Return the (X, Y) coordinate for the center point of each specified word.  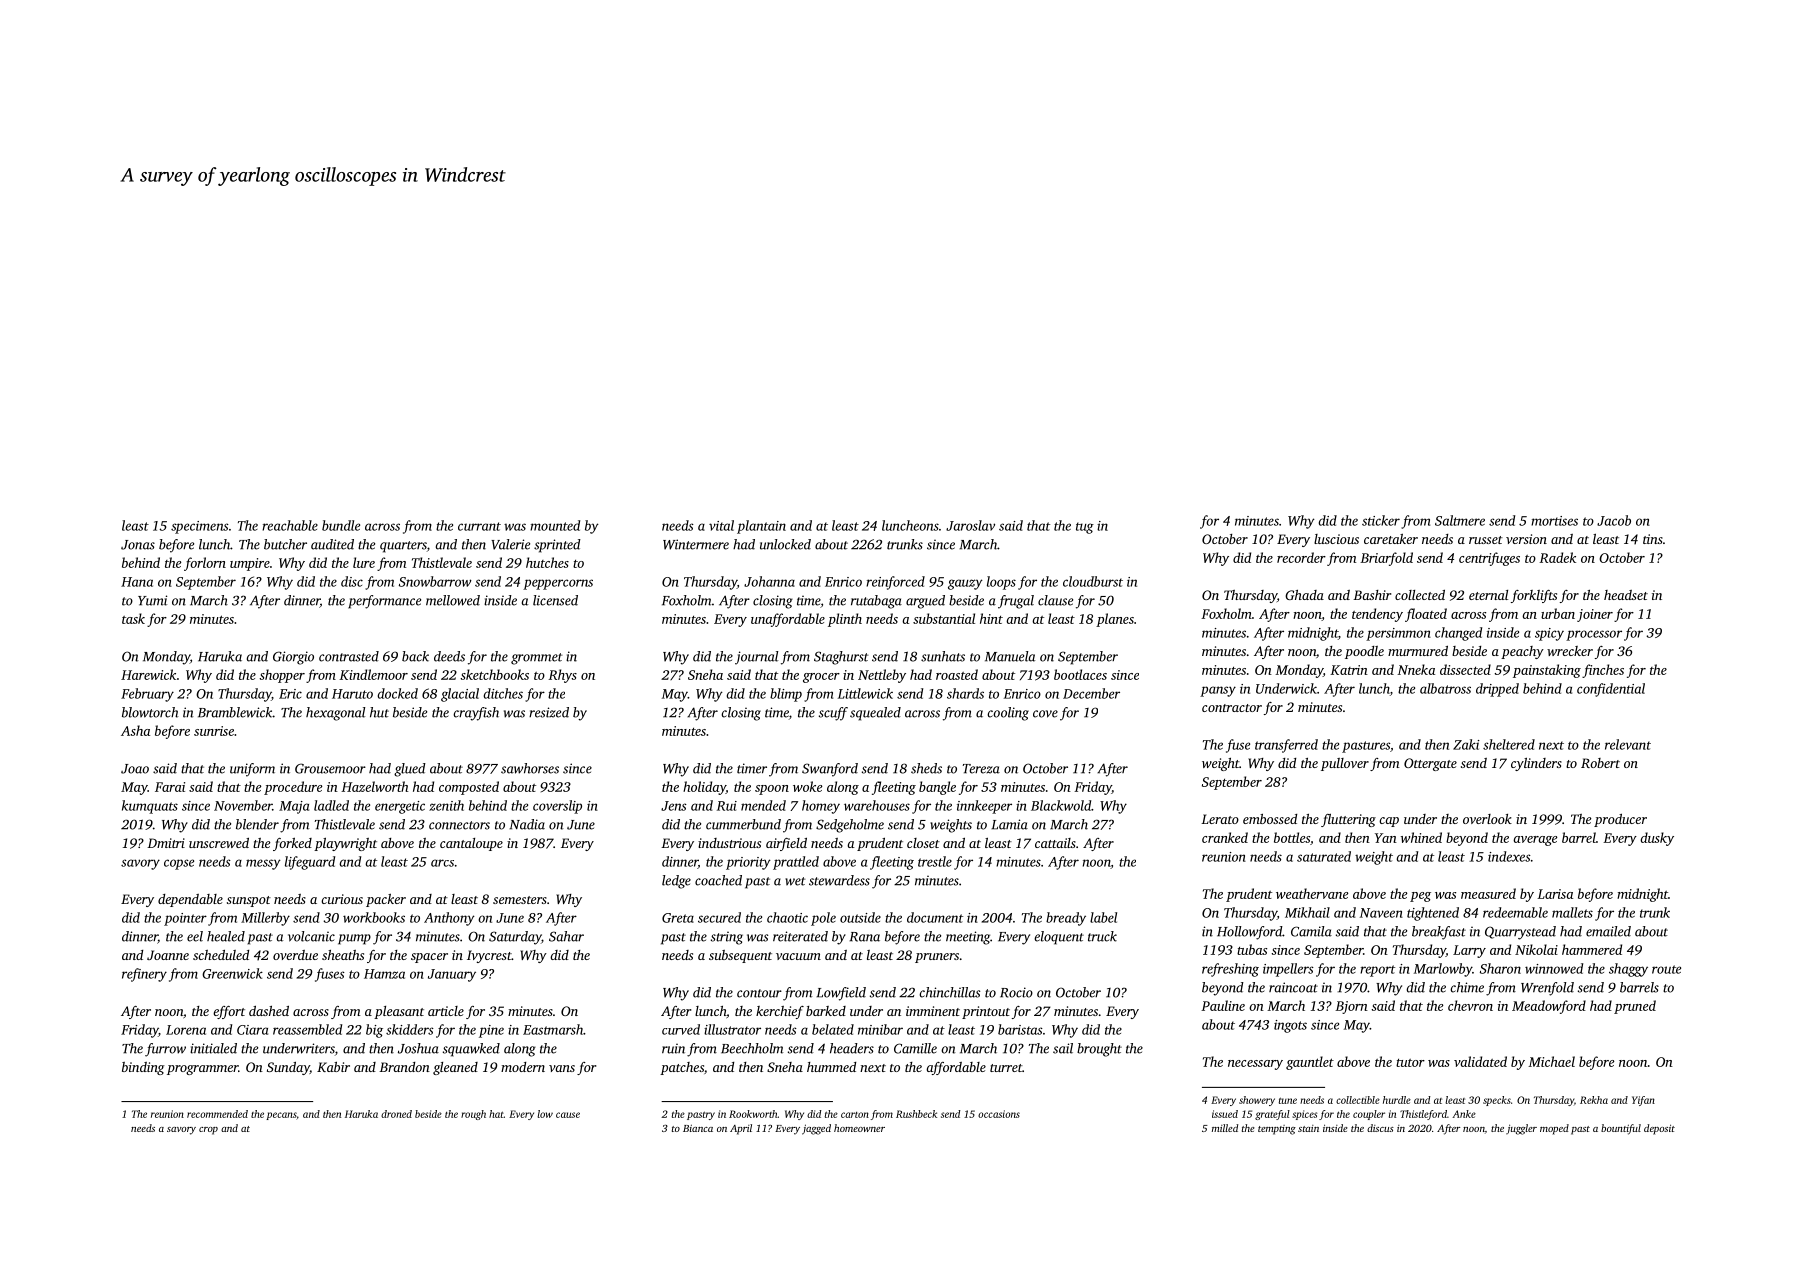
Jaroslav (970, 525)
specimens (200, 527)
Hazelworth (375, 786)
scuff (833, 714)
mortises (1554, 521)
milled (1225, 1128)
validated (1480, 1061)
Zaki (1466, 744)
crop (208, 1131)
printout (986, 1012)
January (452, 975)
